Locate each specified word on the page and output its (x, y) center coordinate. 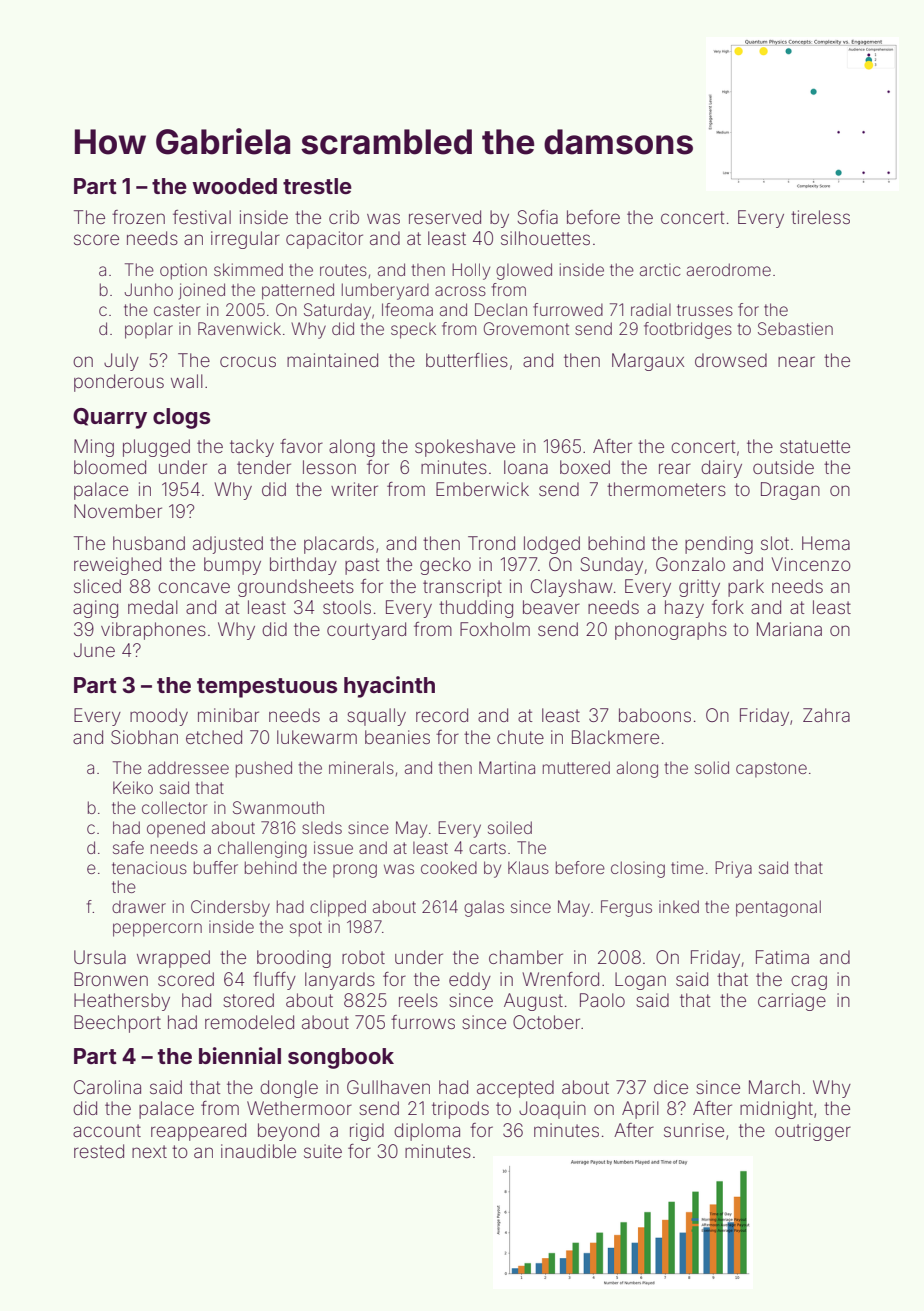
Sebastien (795, 328)
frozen (138, 217)
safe (128, 847)
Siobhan (144, 737)
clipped (338, 908)
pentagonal (778, 908)
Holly (471, 271)
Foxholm (495, 629)
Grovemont (526, 328)
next (149, 1151)
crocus (248, 361)
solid (712, 767)
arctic (660, 269)
